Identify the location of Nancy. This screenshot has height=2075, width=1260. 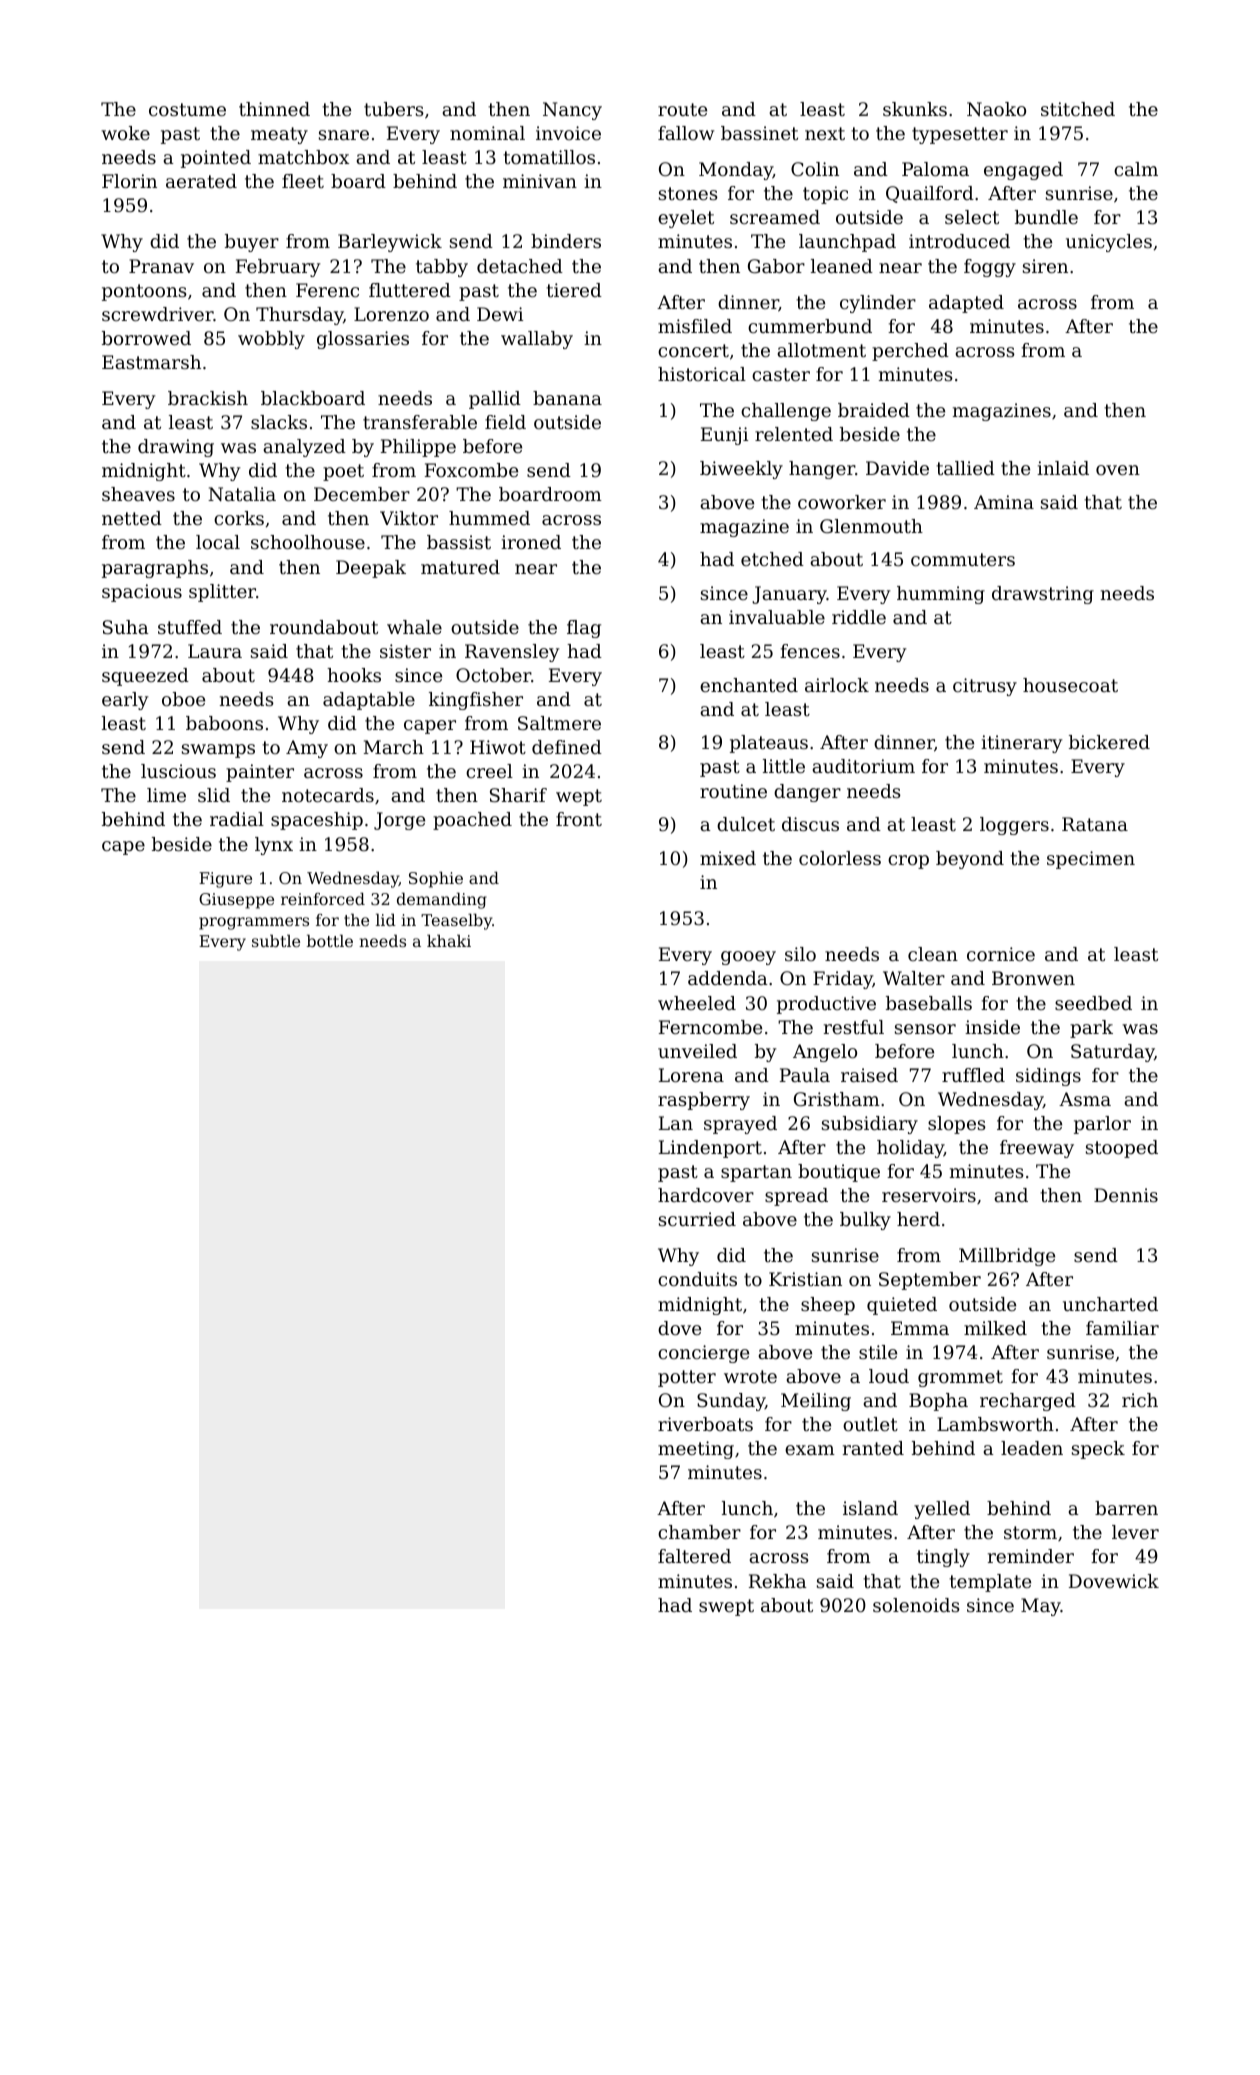
(572, 111).
